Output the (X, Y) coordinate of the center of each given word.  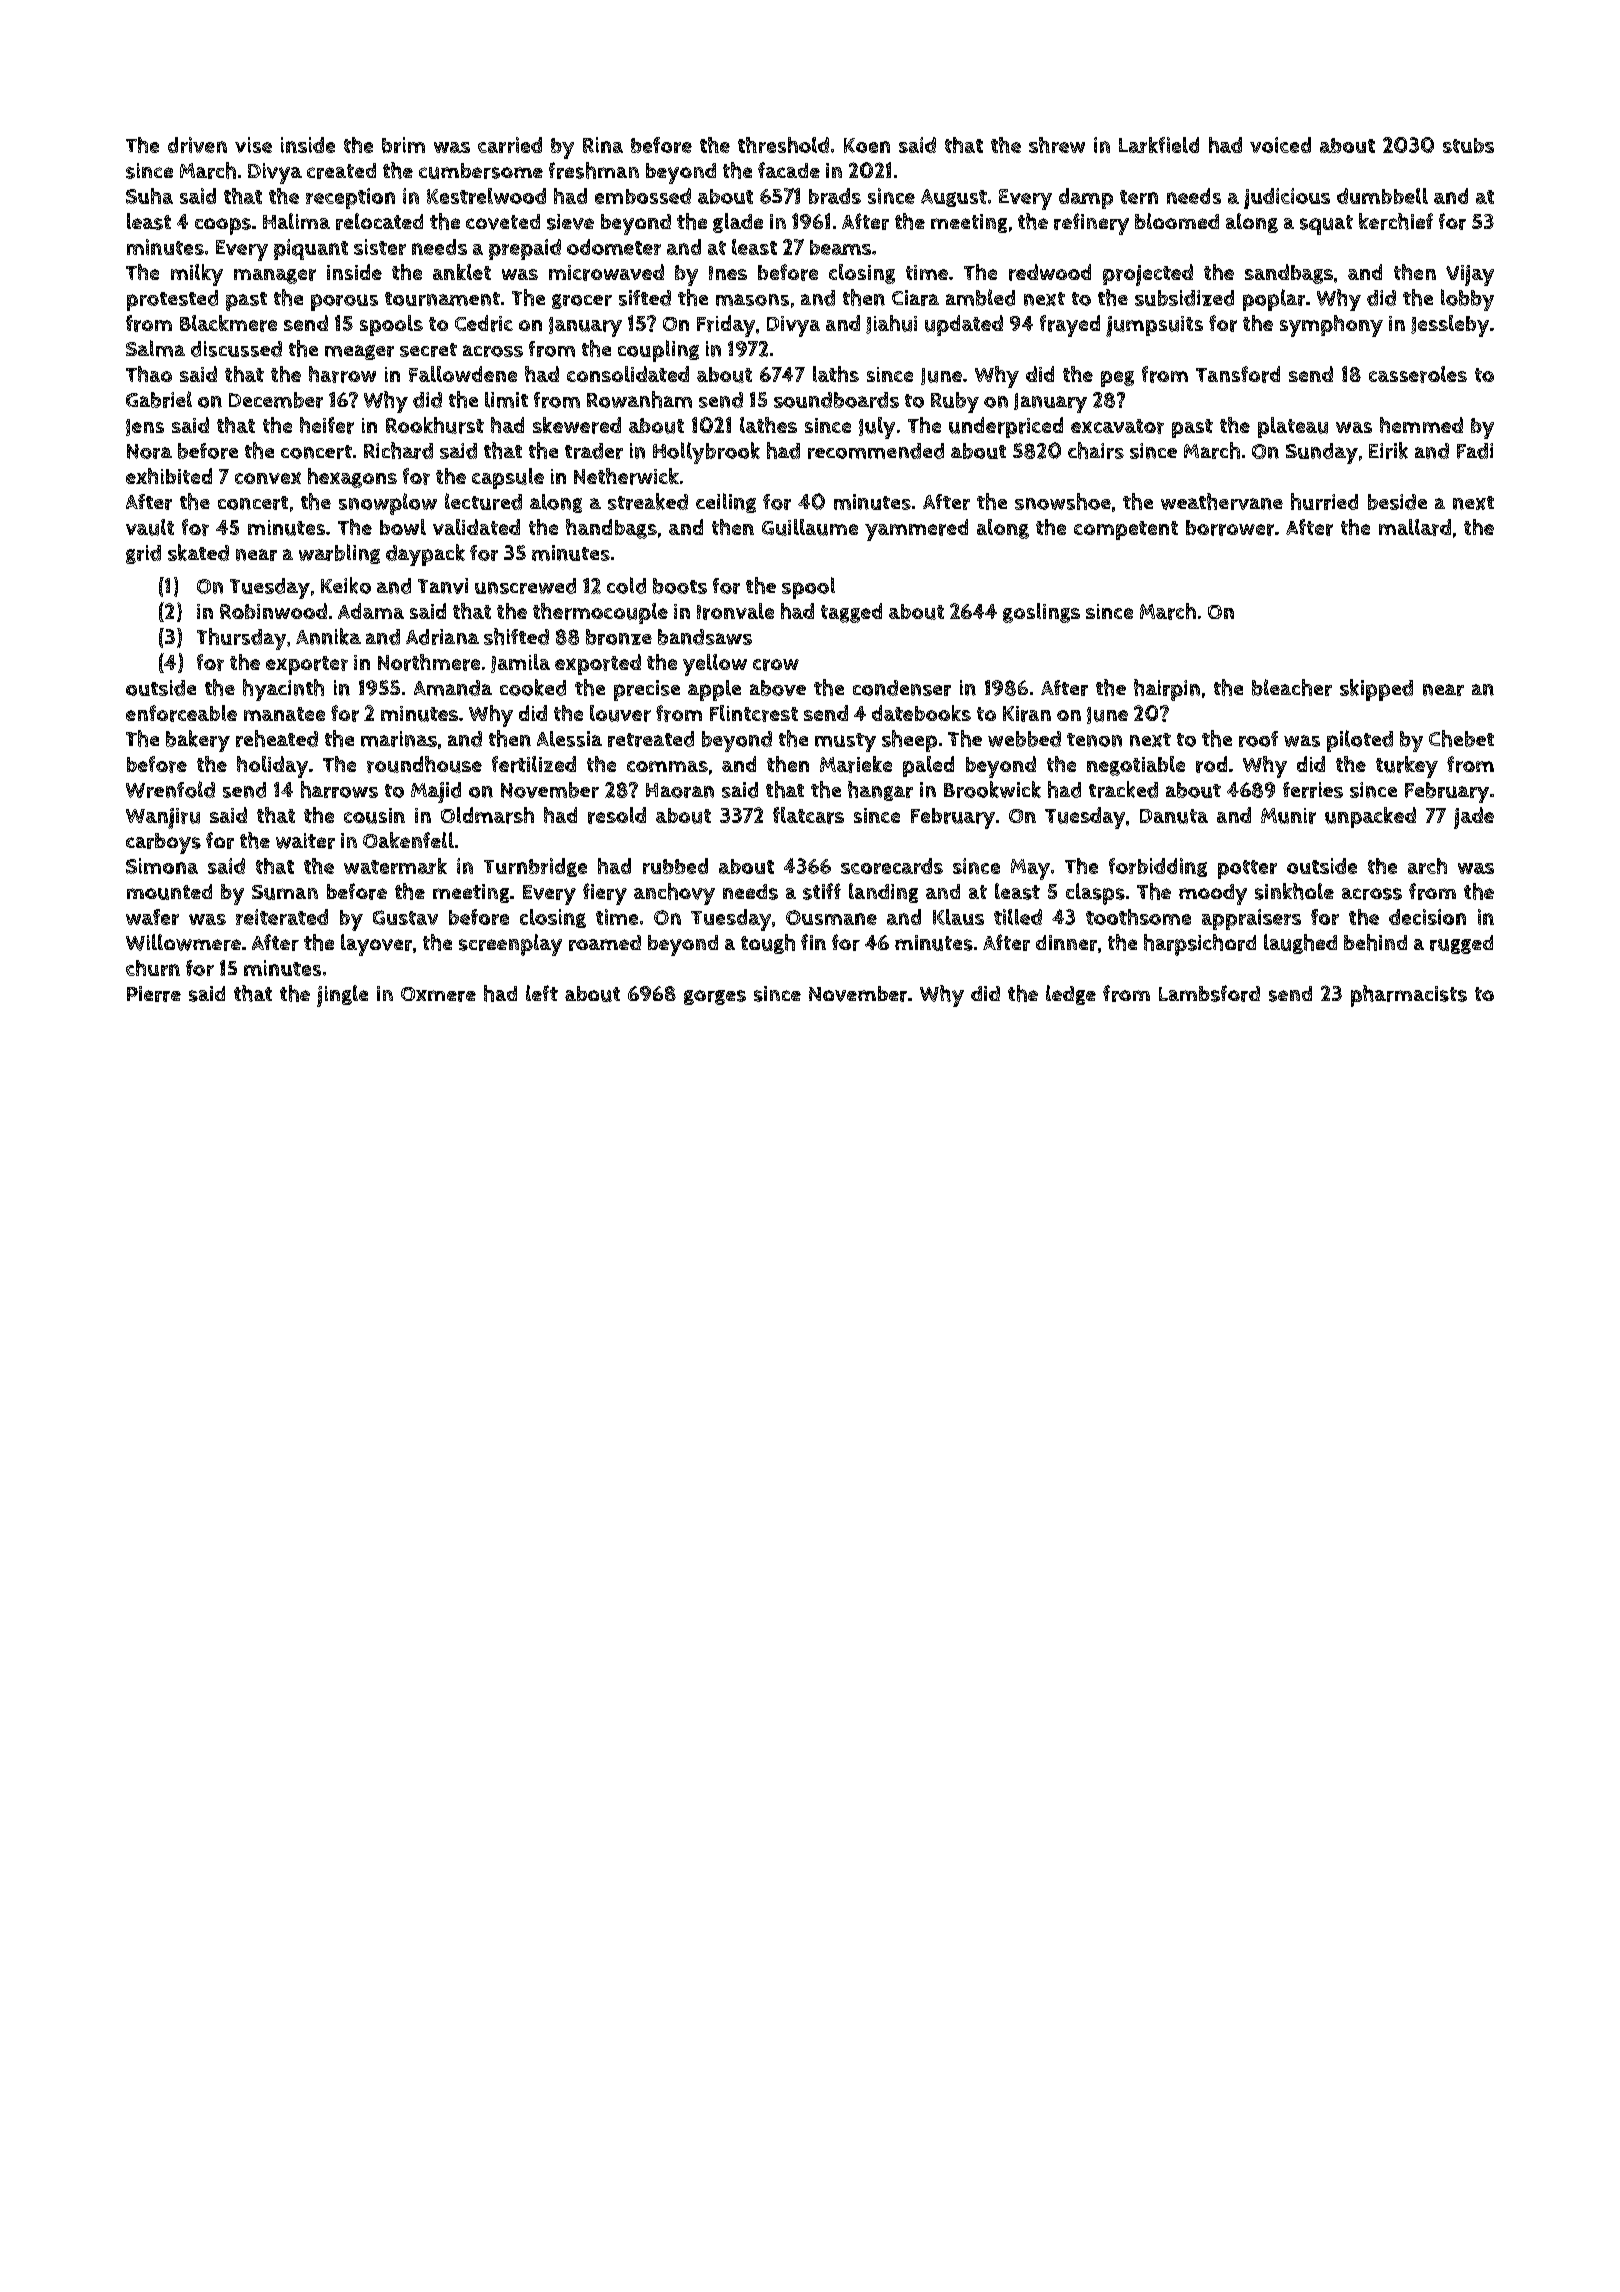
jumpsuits (1154, 326)
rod (1211, 764)
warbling (339, 554)
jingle (342, 996)
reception (350, 198)
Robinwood (273, 611)
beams (840, 247)
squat (1326, 225)
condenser (902, 688)
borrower (1230, 528)
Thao (149, 374)
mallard (1415, 527)
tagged (851, 613)
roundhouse (424, 764)
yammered (916, 530)
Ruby (955, 402)
